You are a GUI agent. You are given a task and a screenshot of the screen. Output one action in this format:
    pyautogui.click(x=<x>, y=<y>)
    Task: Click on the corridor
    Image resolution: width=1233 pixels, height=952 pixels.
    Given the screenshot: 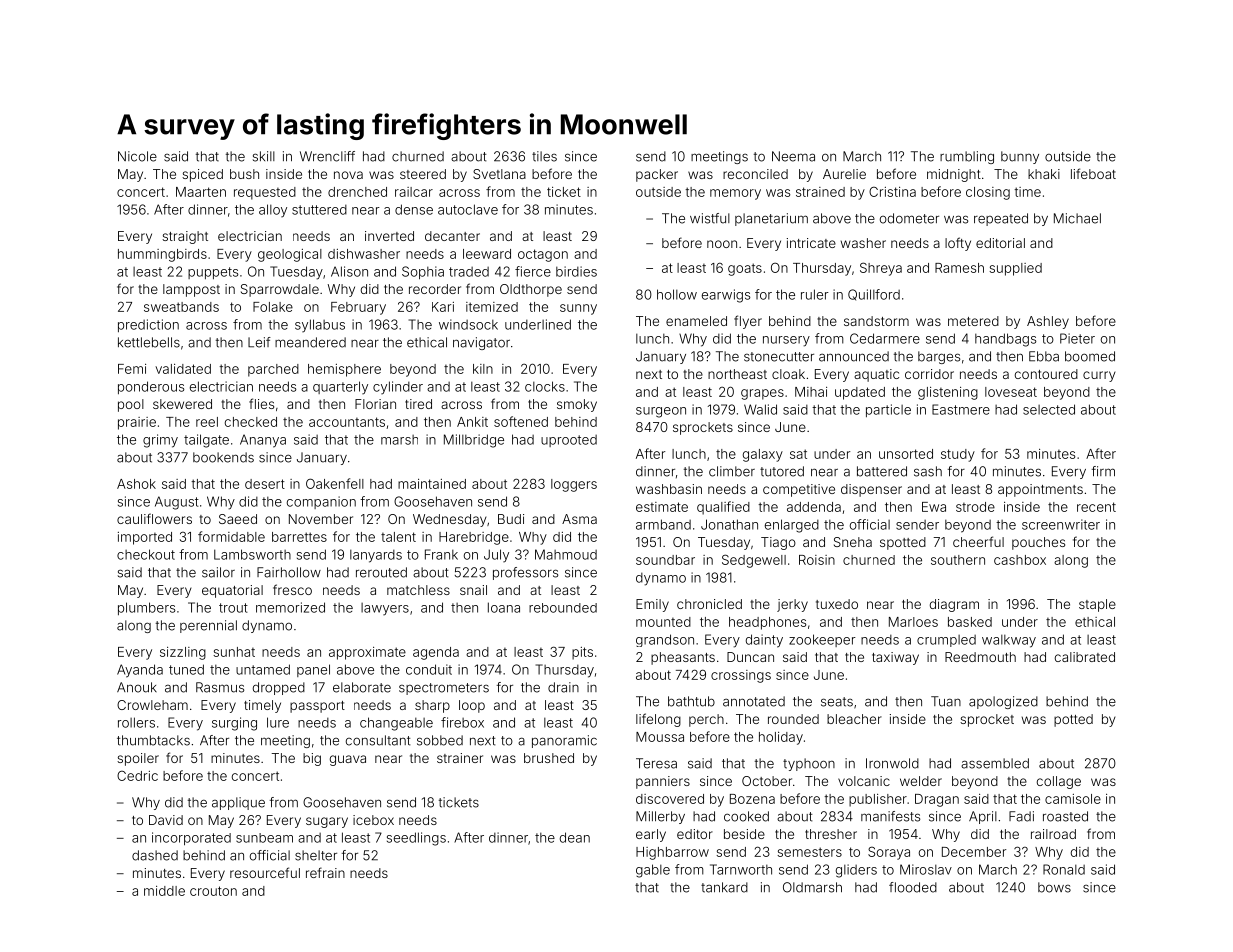 What is the action you would take?
    pyautogui.click(x=929, y=374)
